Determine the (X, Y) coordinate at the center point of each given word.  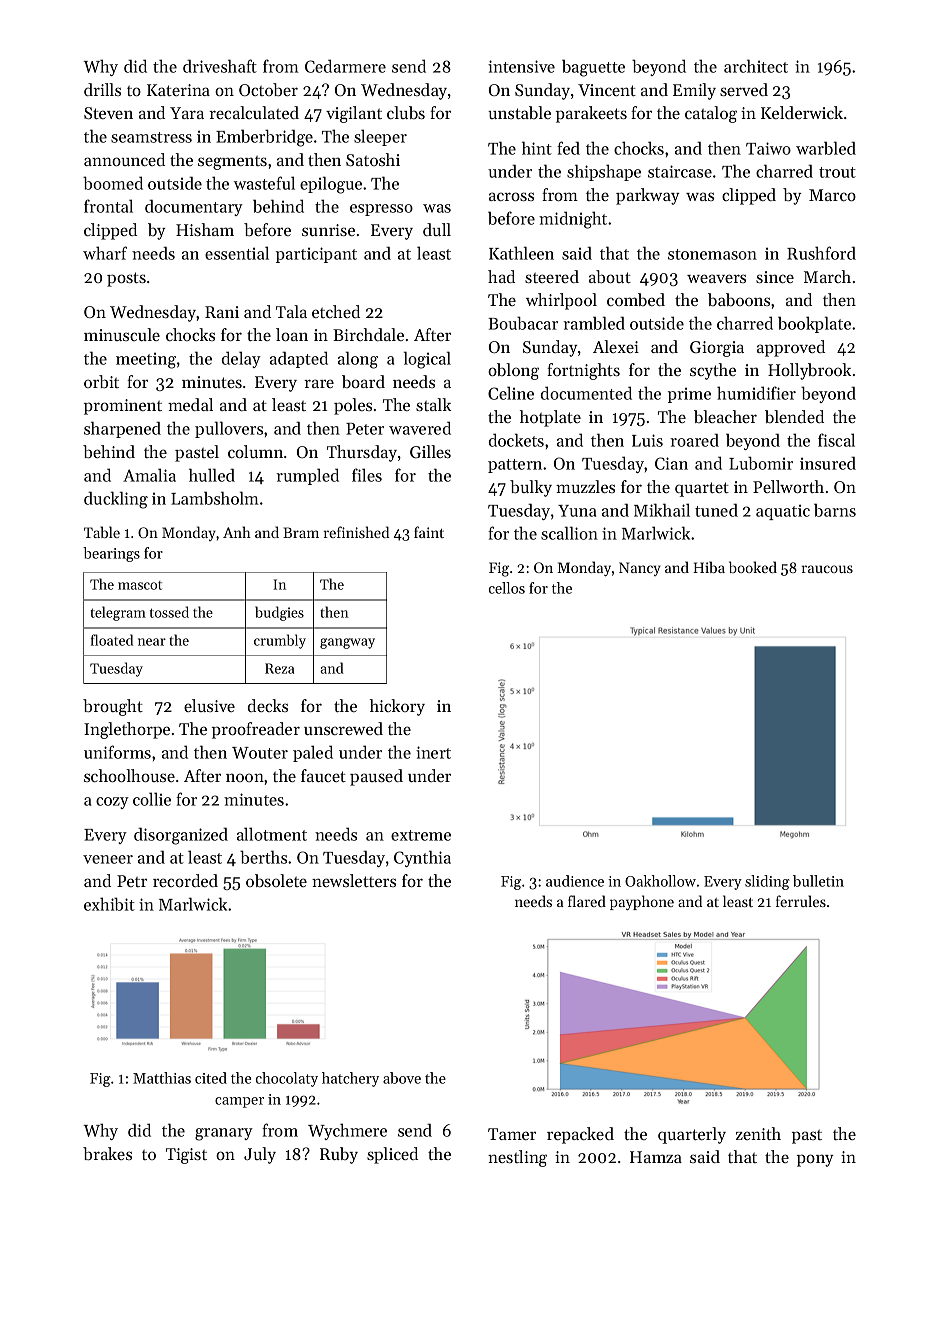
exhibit (109, 904)
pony (815, 1160)
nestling (517, 1158)
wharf (105, 253)
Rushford (821, 253)
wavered (420, 428)
